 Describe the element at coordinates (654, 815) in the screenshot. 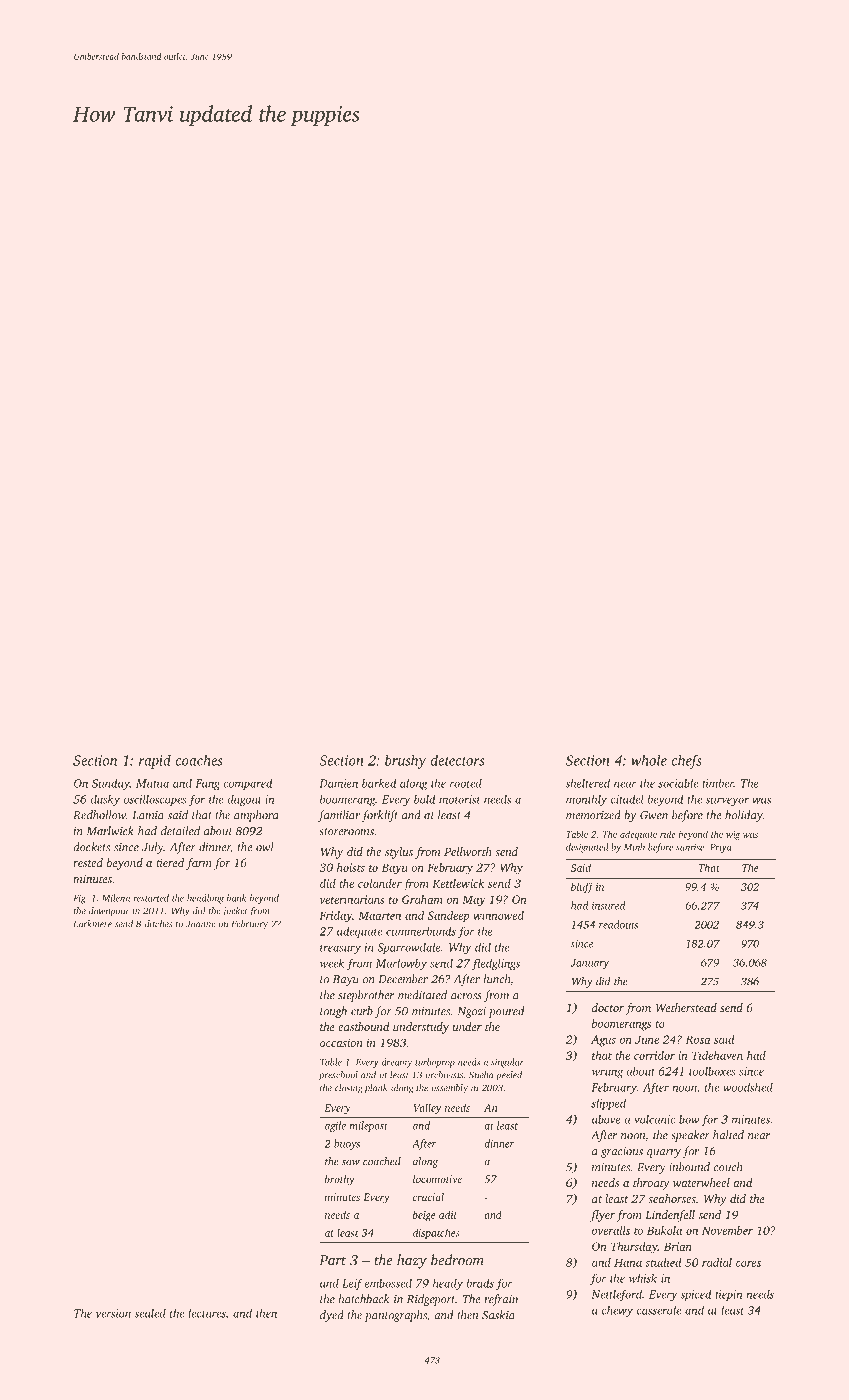

I see `Gwen` at that location.
